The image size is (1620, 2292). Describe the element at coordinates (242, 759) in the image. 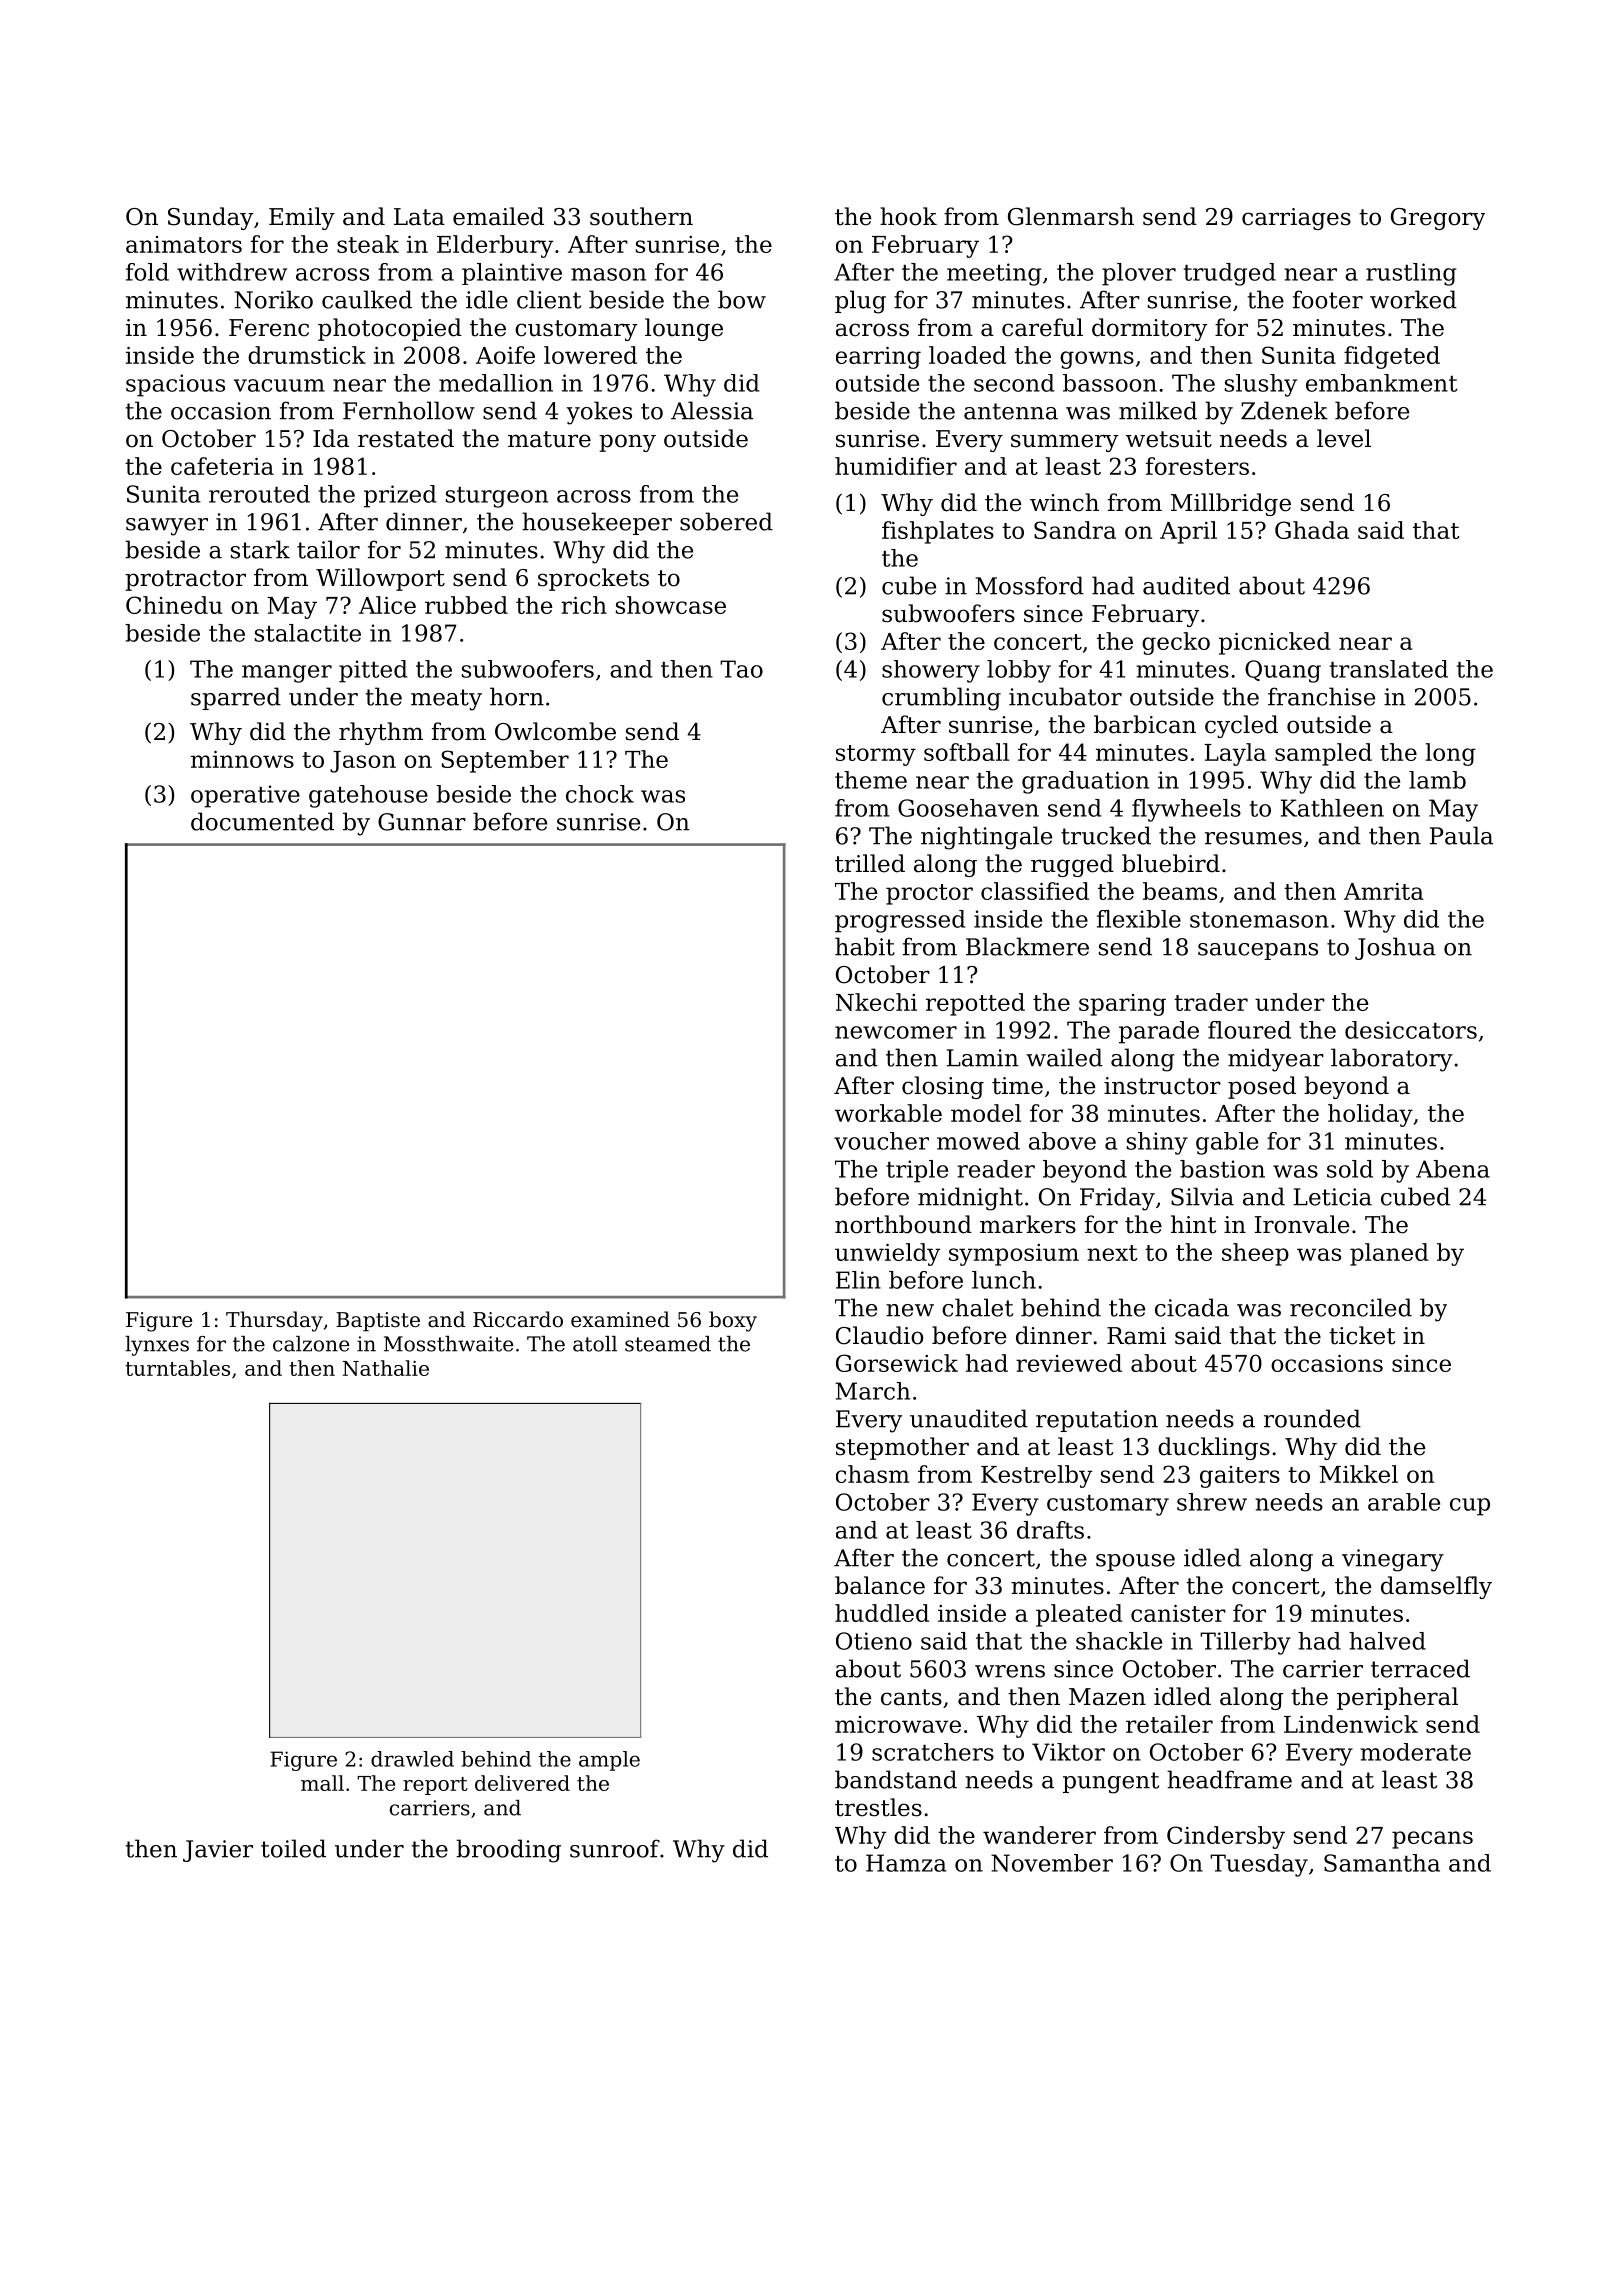

I see `minnows` at that location.
